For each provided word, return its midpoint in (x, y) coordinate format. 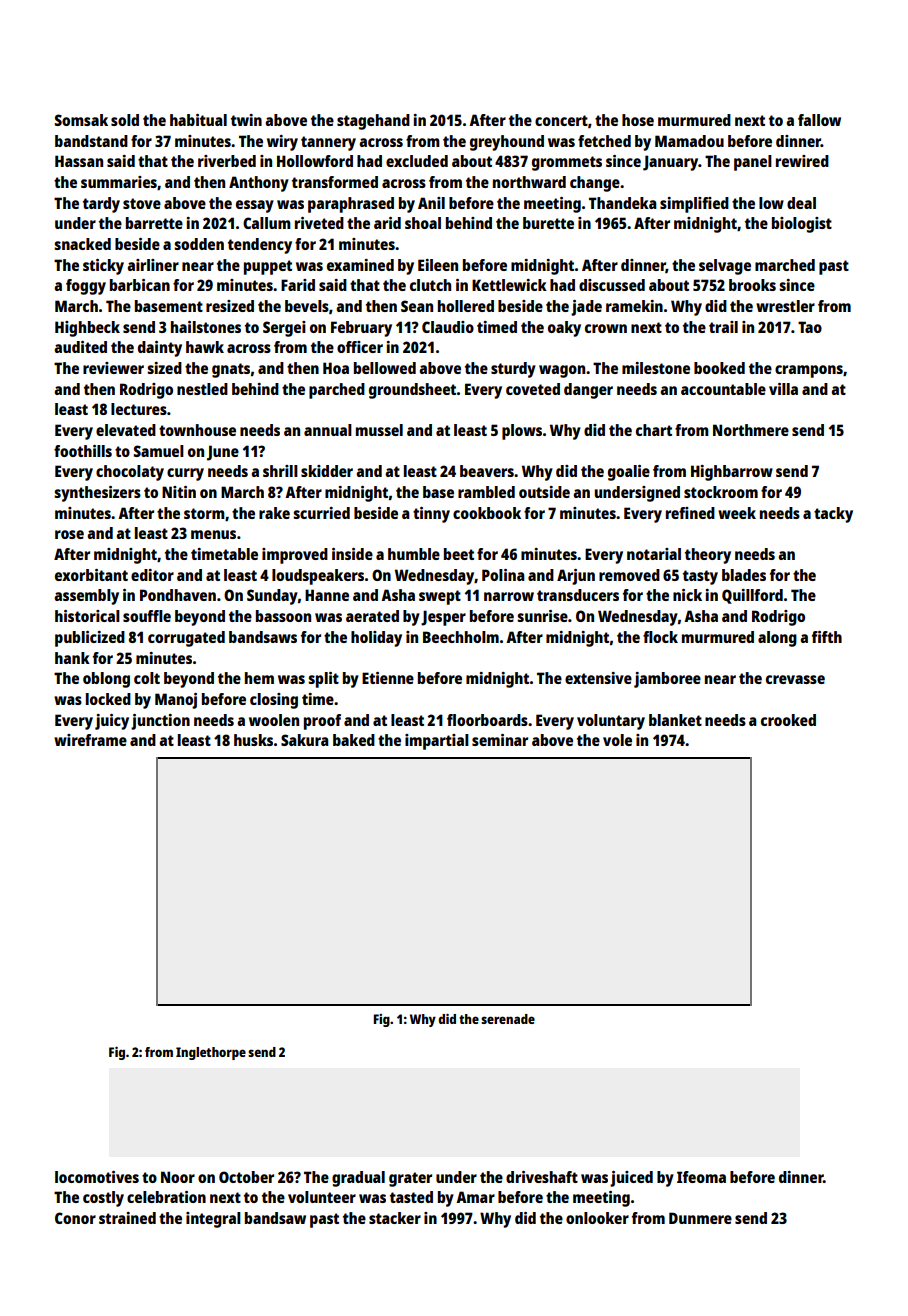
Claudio (448, 327)
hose (638, 120)
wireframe (90, 740)
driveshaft (542, 1177)
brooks (752, 285)
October (246, 1177)
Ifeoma (701, 1177)
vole (617, 740)
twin (246, 120)
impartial (437, 742)
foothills (83, 451)
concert (561, 120)
